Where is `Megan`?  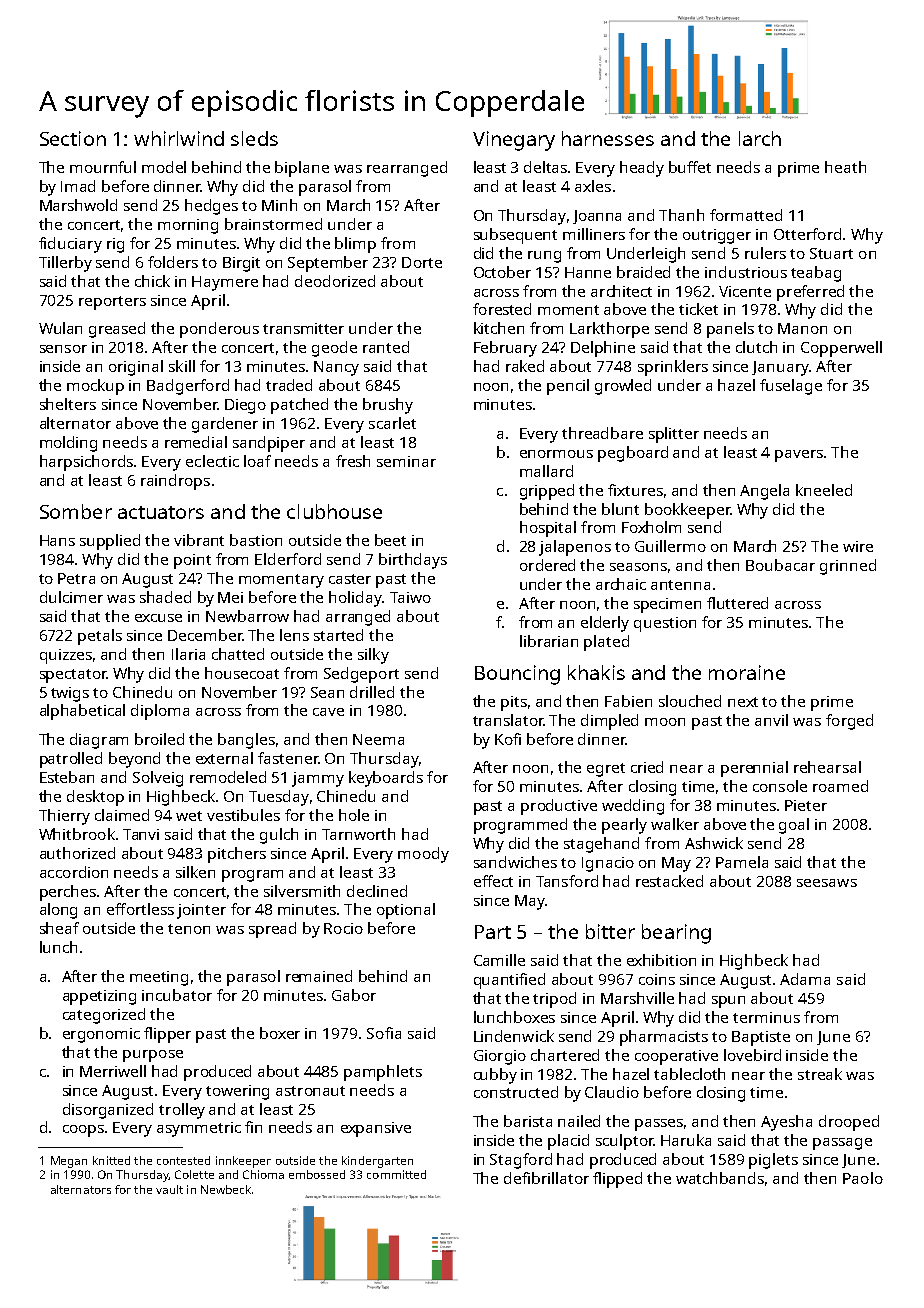 Megan is located at coordinates (69, 1162).
